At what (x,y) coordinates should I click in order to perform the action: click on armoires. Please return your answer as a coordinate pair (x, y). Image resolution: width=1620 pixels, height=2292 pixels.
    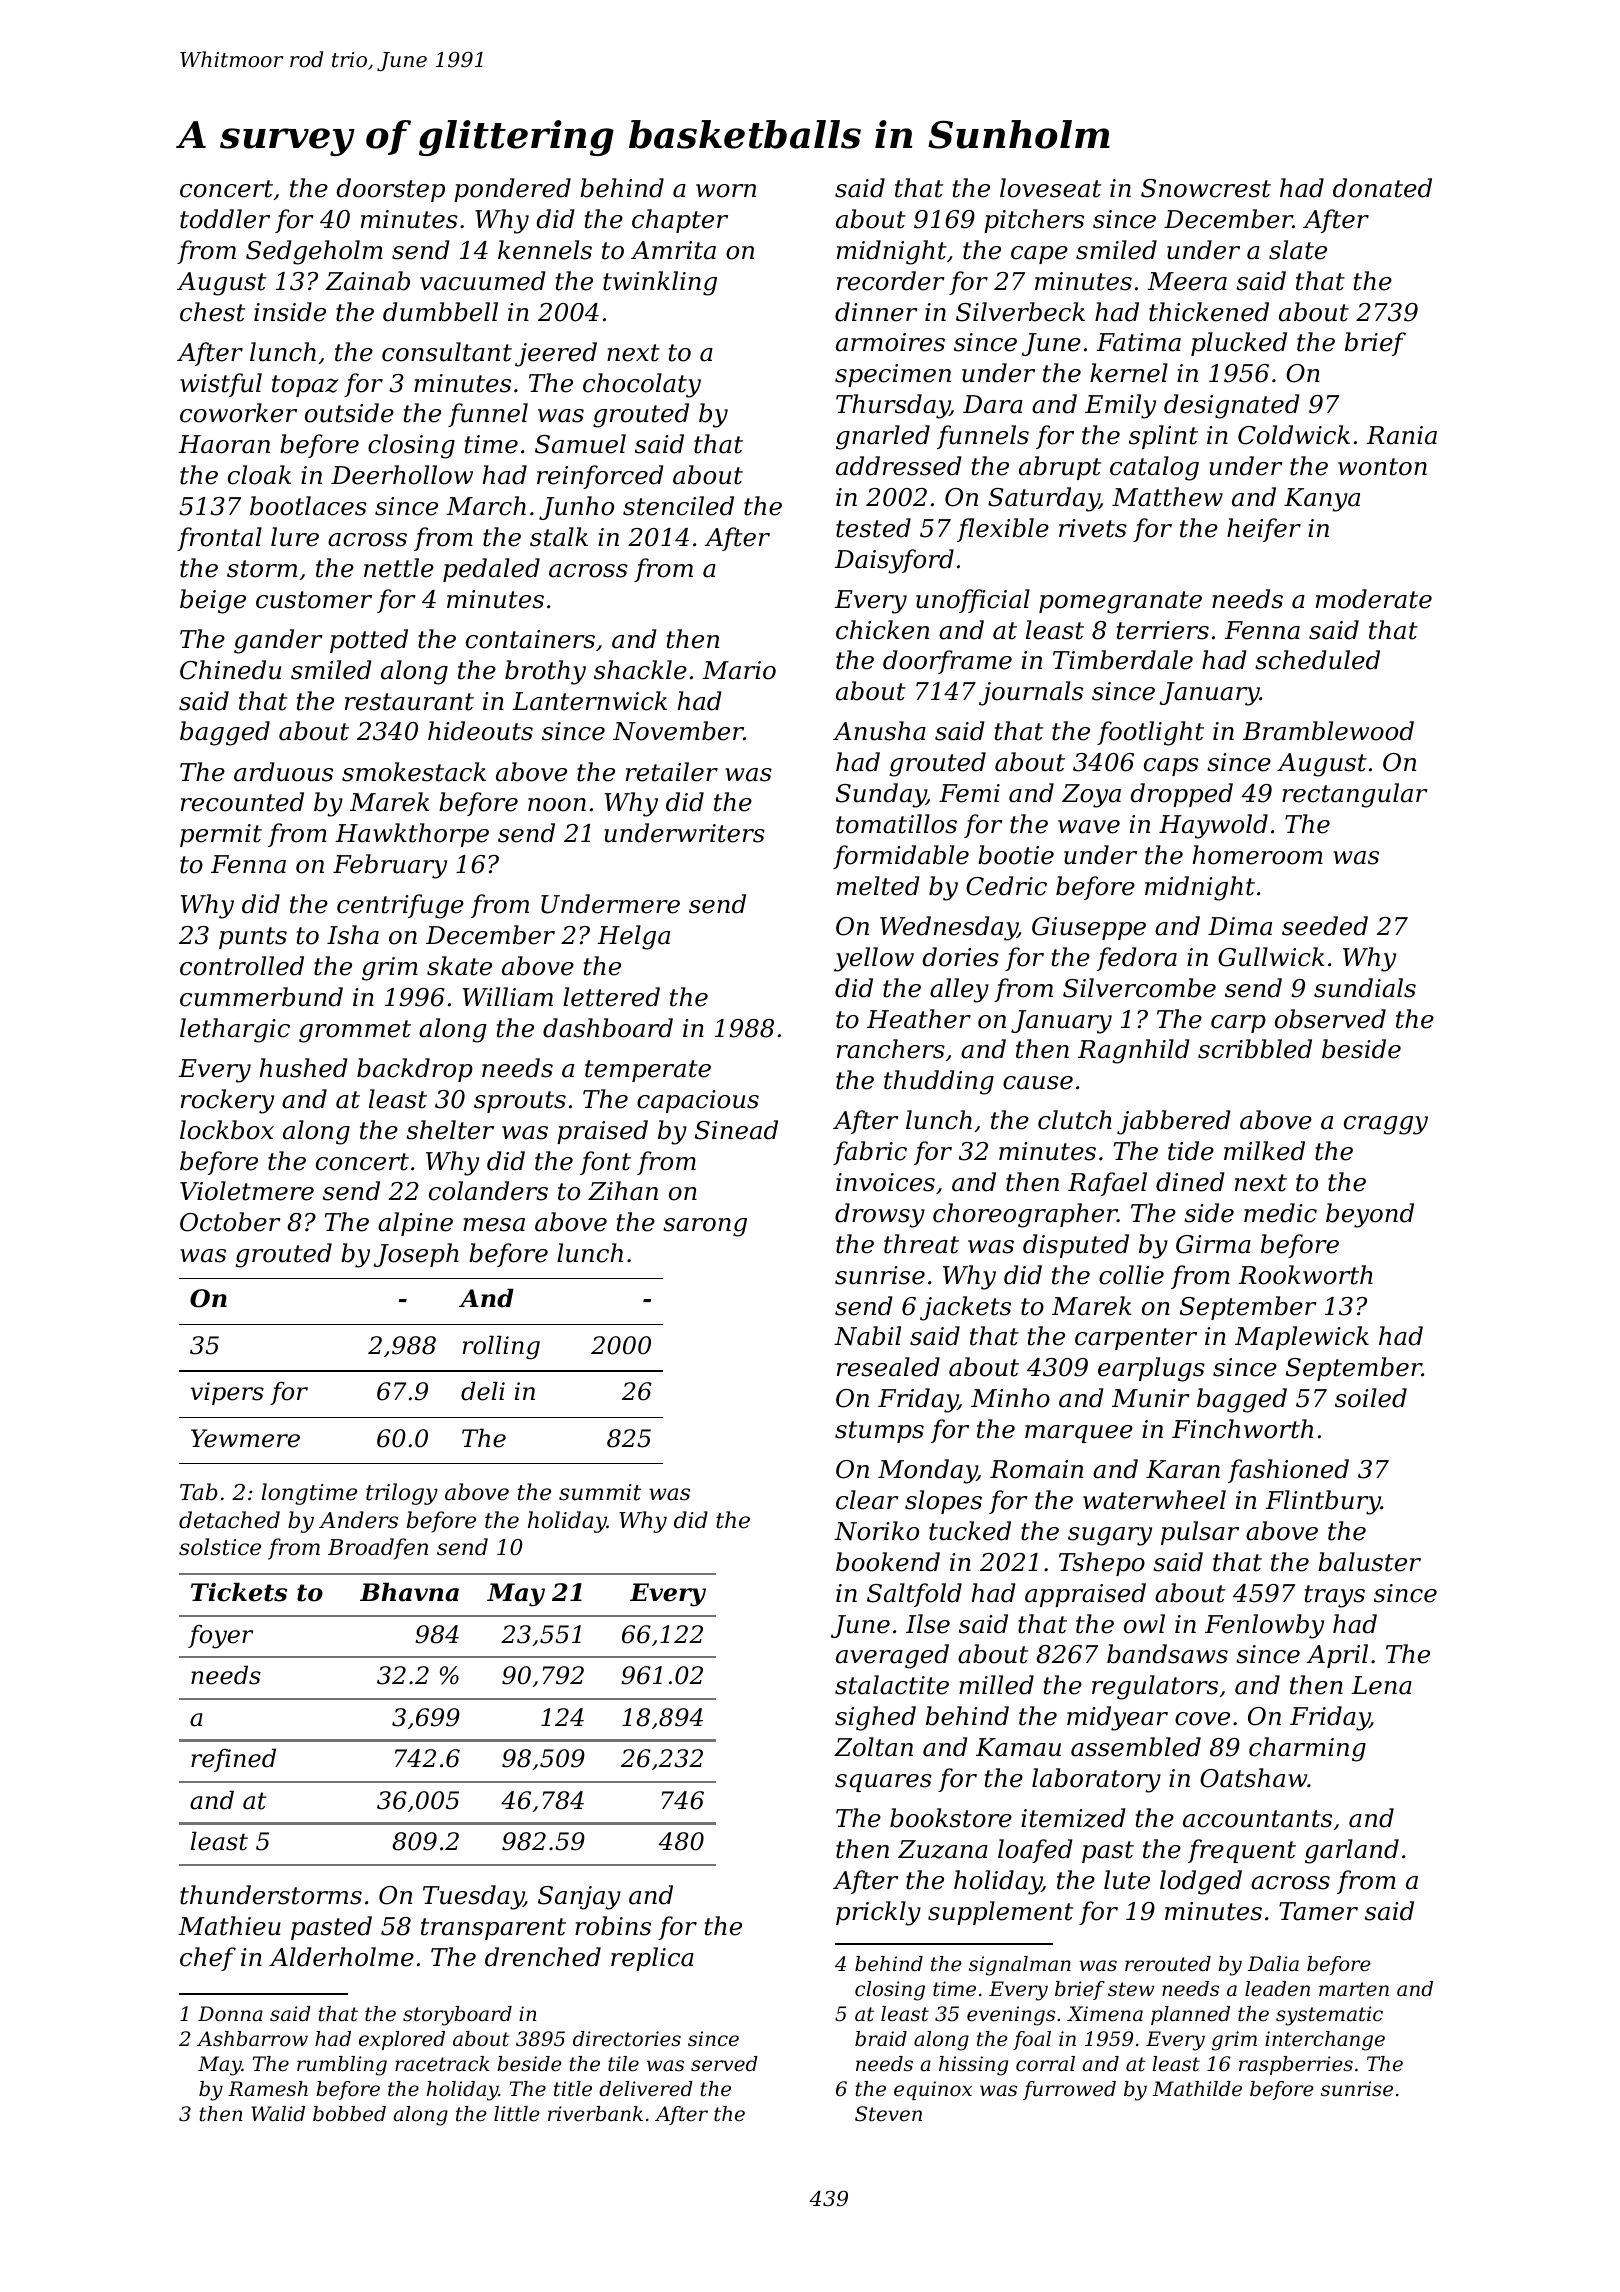
    Looking at the image, I should click on (890, 342).
